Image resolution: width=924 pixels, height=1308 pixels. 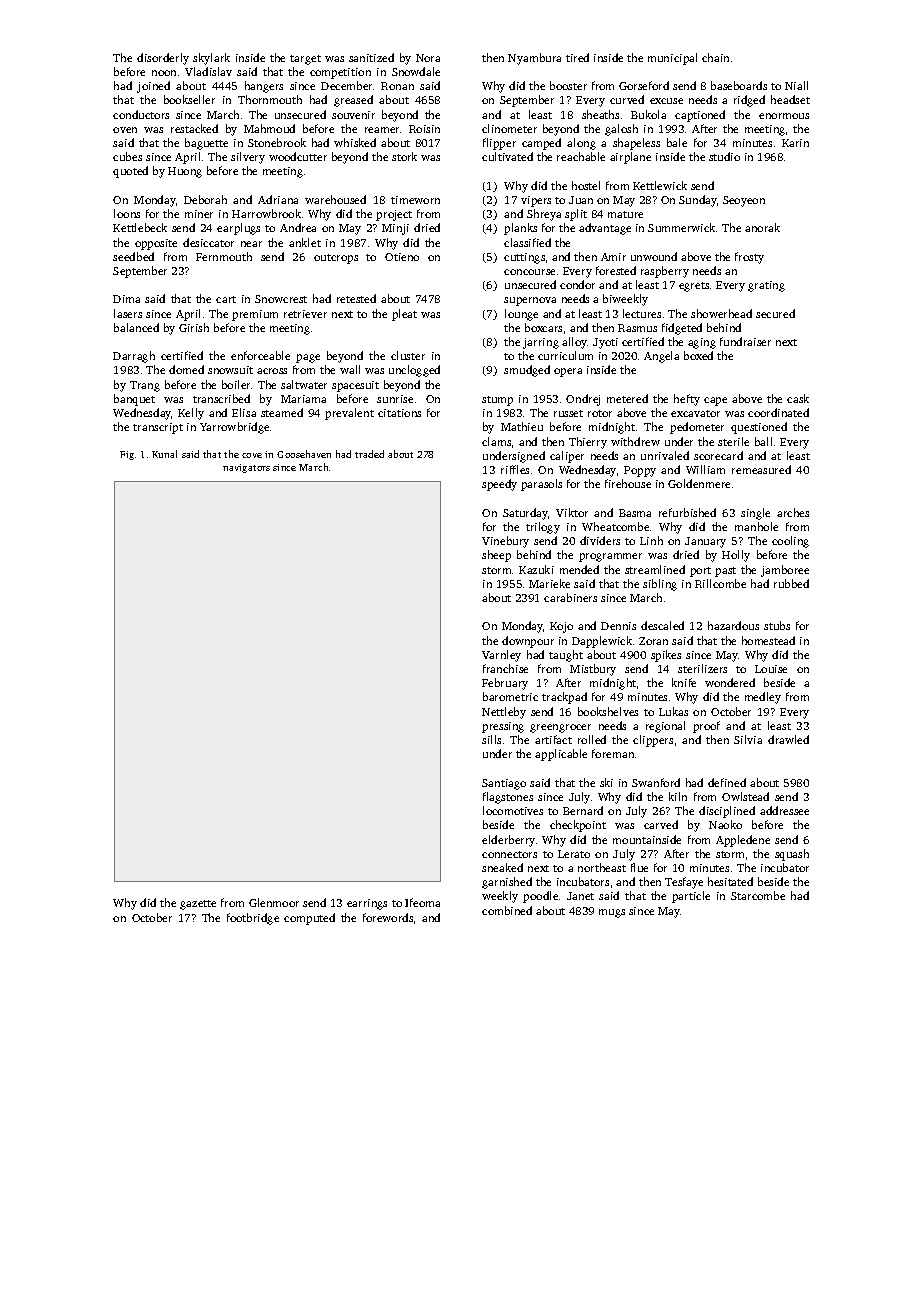 What do you see at coordinates (198, 905) in the screenshot?
I see `gazette` at bounding box center [198, 905].
